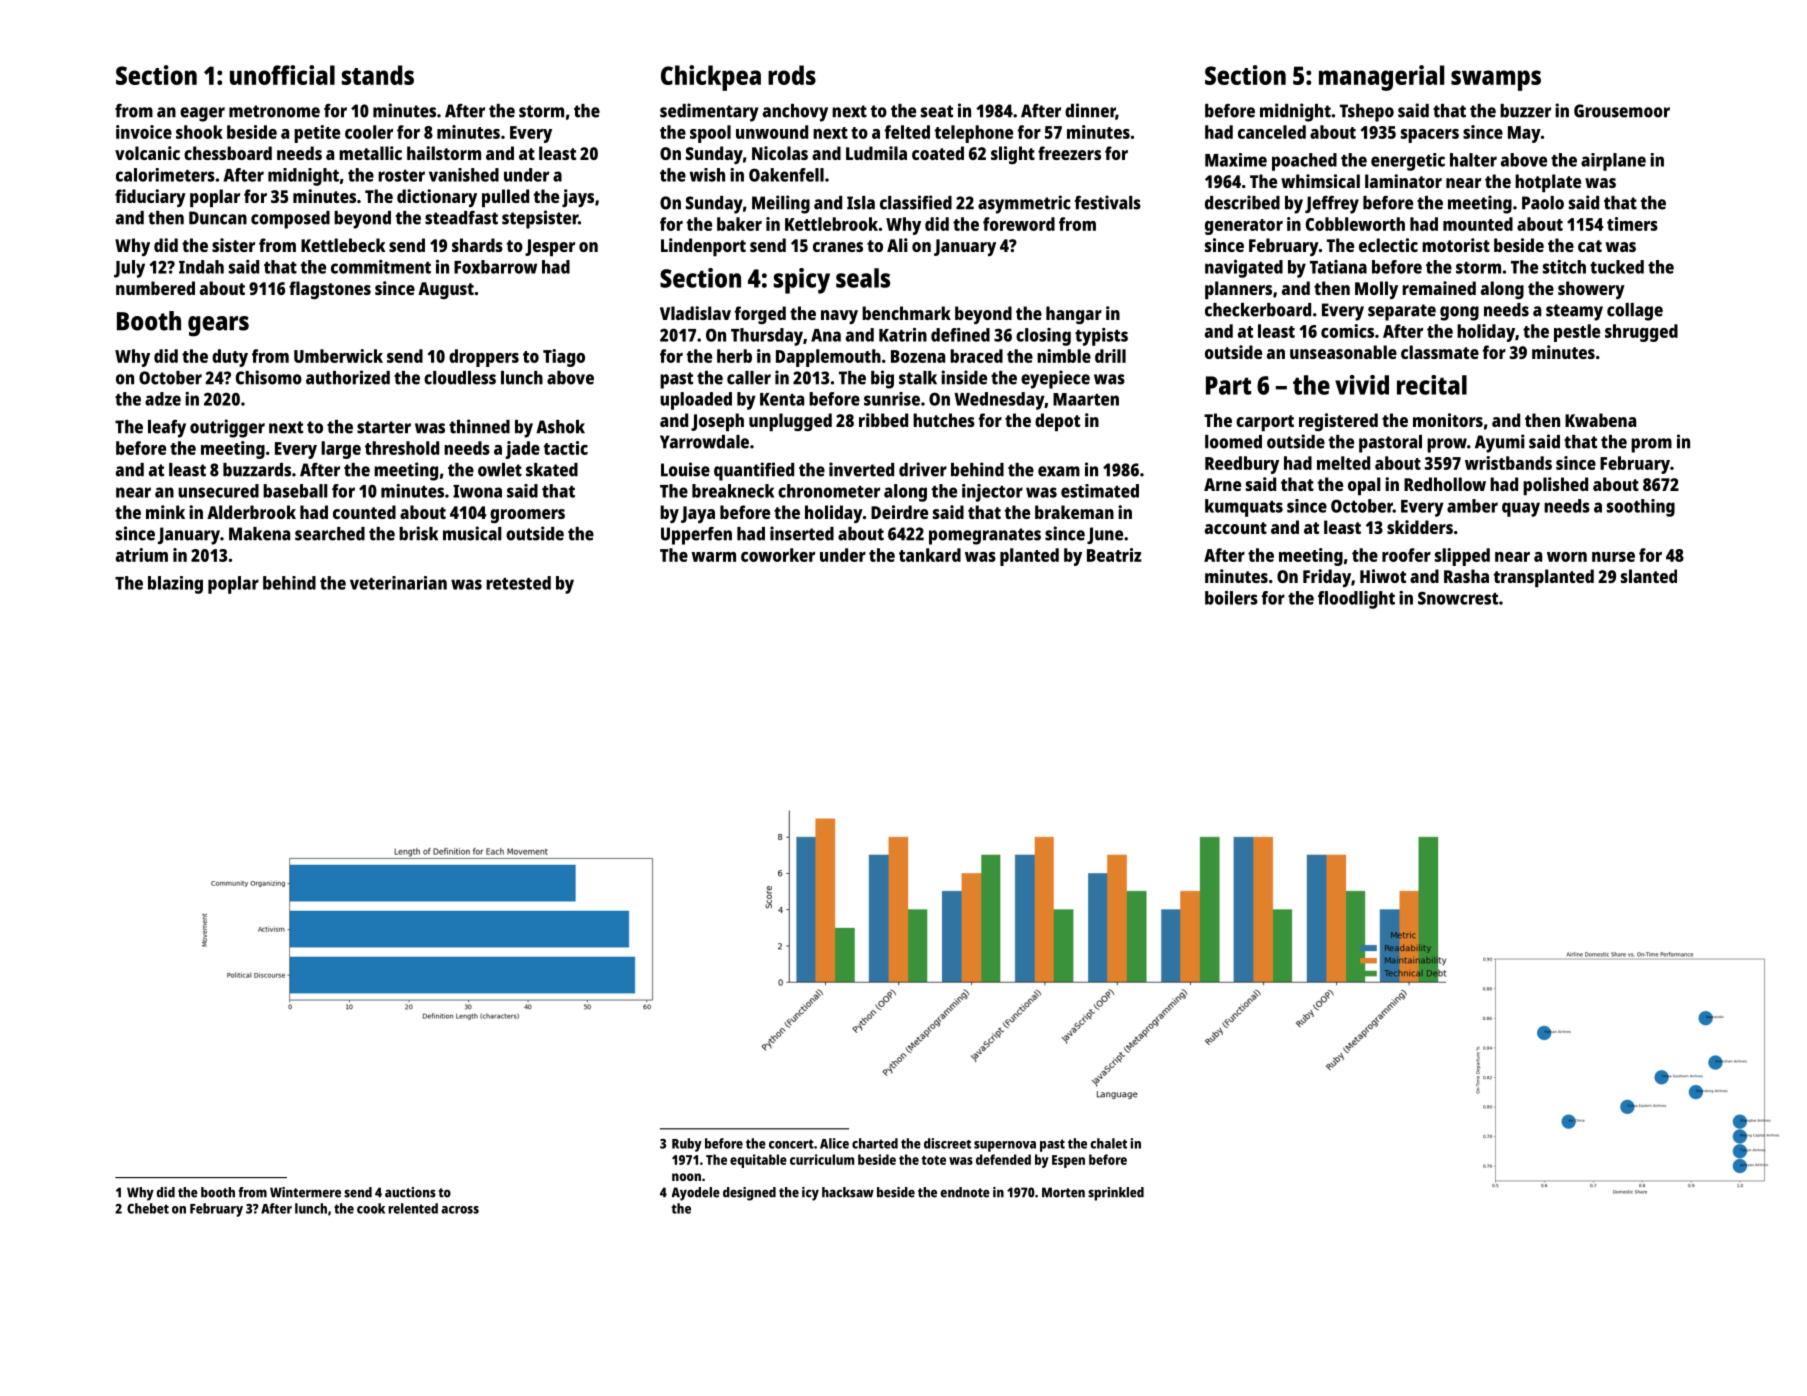  Describe the element at coordinates (834, 1143) in the screenshot. I see `Alice` at that location.
